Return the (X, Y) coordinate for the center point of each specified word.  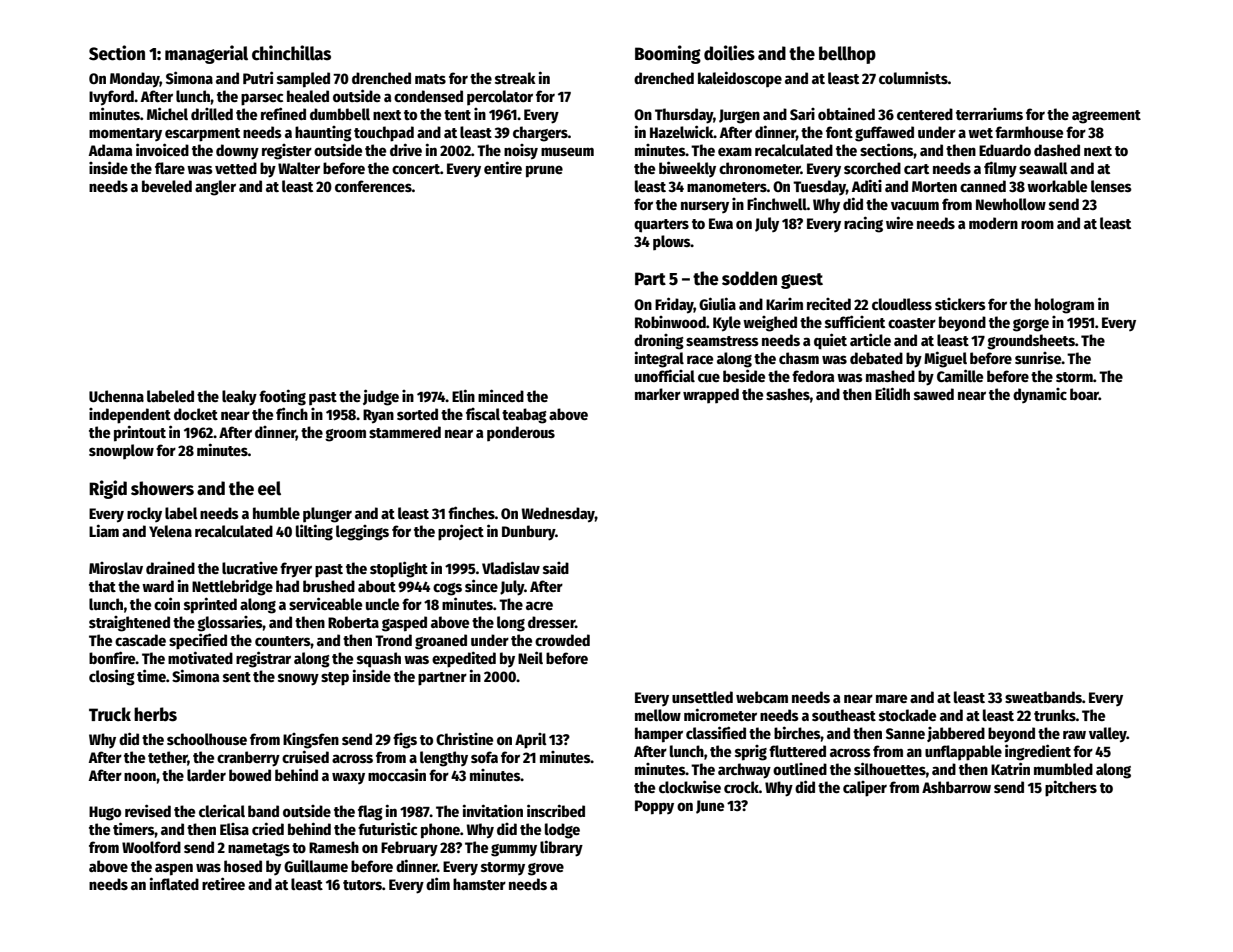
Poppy (654, 807)
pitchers (1071, 788)
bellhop (847, 55)
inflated (174, 883)
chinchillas (291, 53)
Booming (668, 54)
